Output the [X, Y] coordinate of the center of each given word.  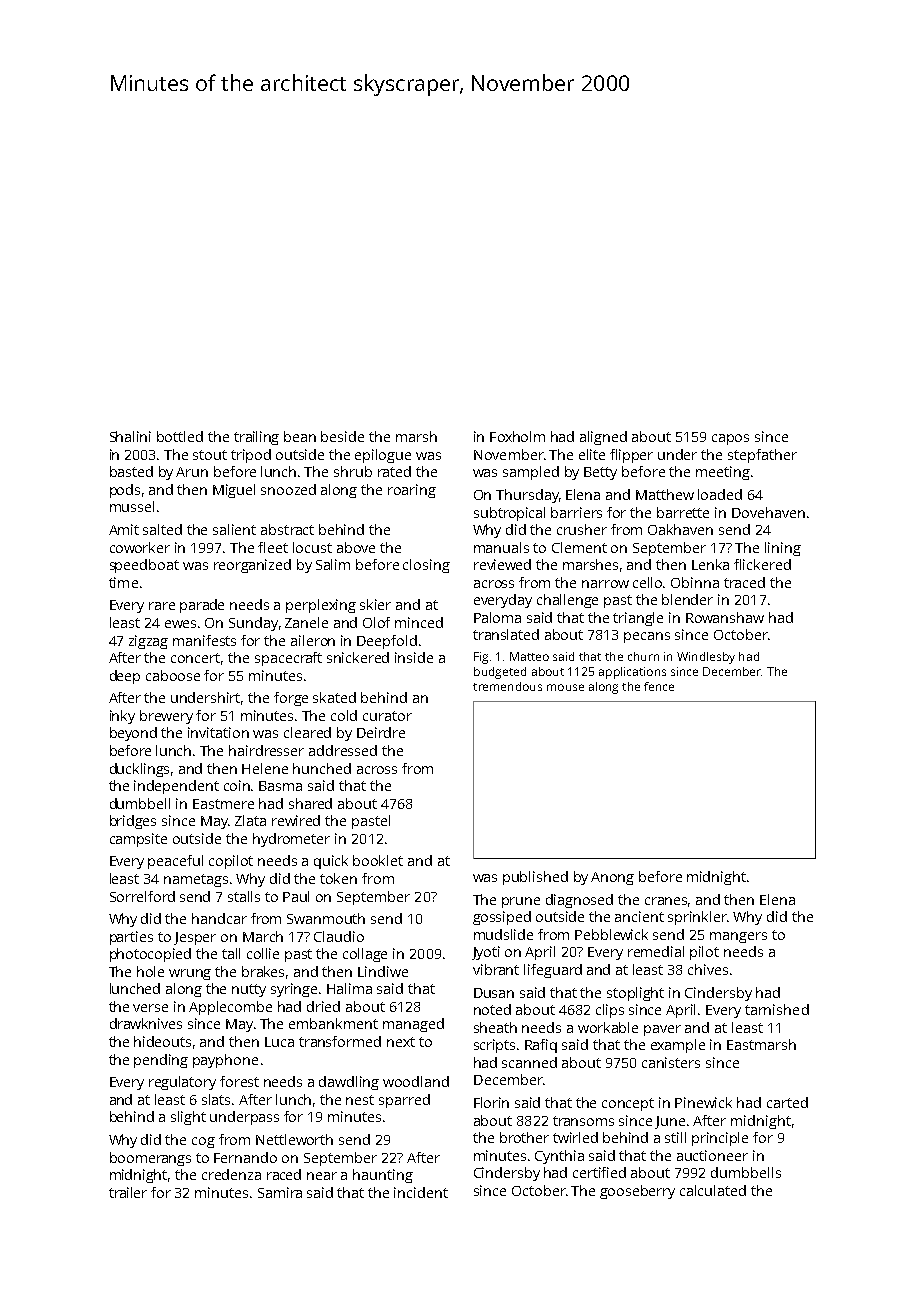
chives [708, 969]
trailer [128, 1192]
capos [730, 439]
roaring [412, 491]
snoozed [288, 489]
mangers [738, 937]
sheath [495, 1027]
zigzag [148, 642]
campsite [138, 840]
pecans [647, 637]
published [535, 878]
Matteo [529, 656]
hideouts [162, 1041]
